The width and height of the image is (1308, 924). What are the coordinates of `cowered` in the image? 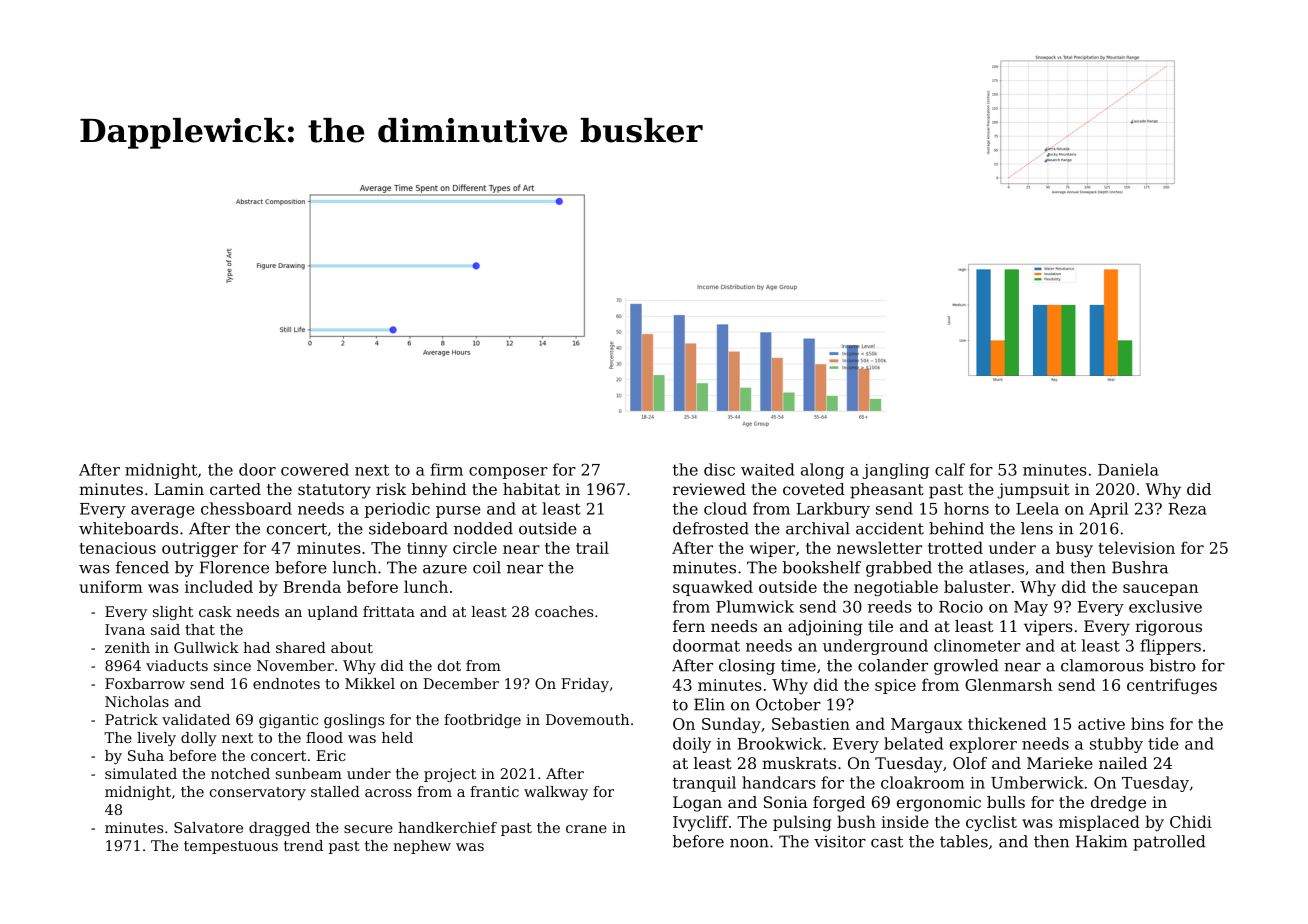 It's located at (315, 469).
